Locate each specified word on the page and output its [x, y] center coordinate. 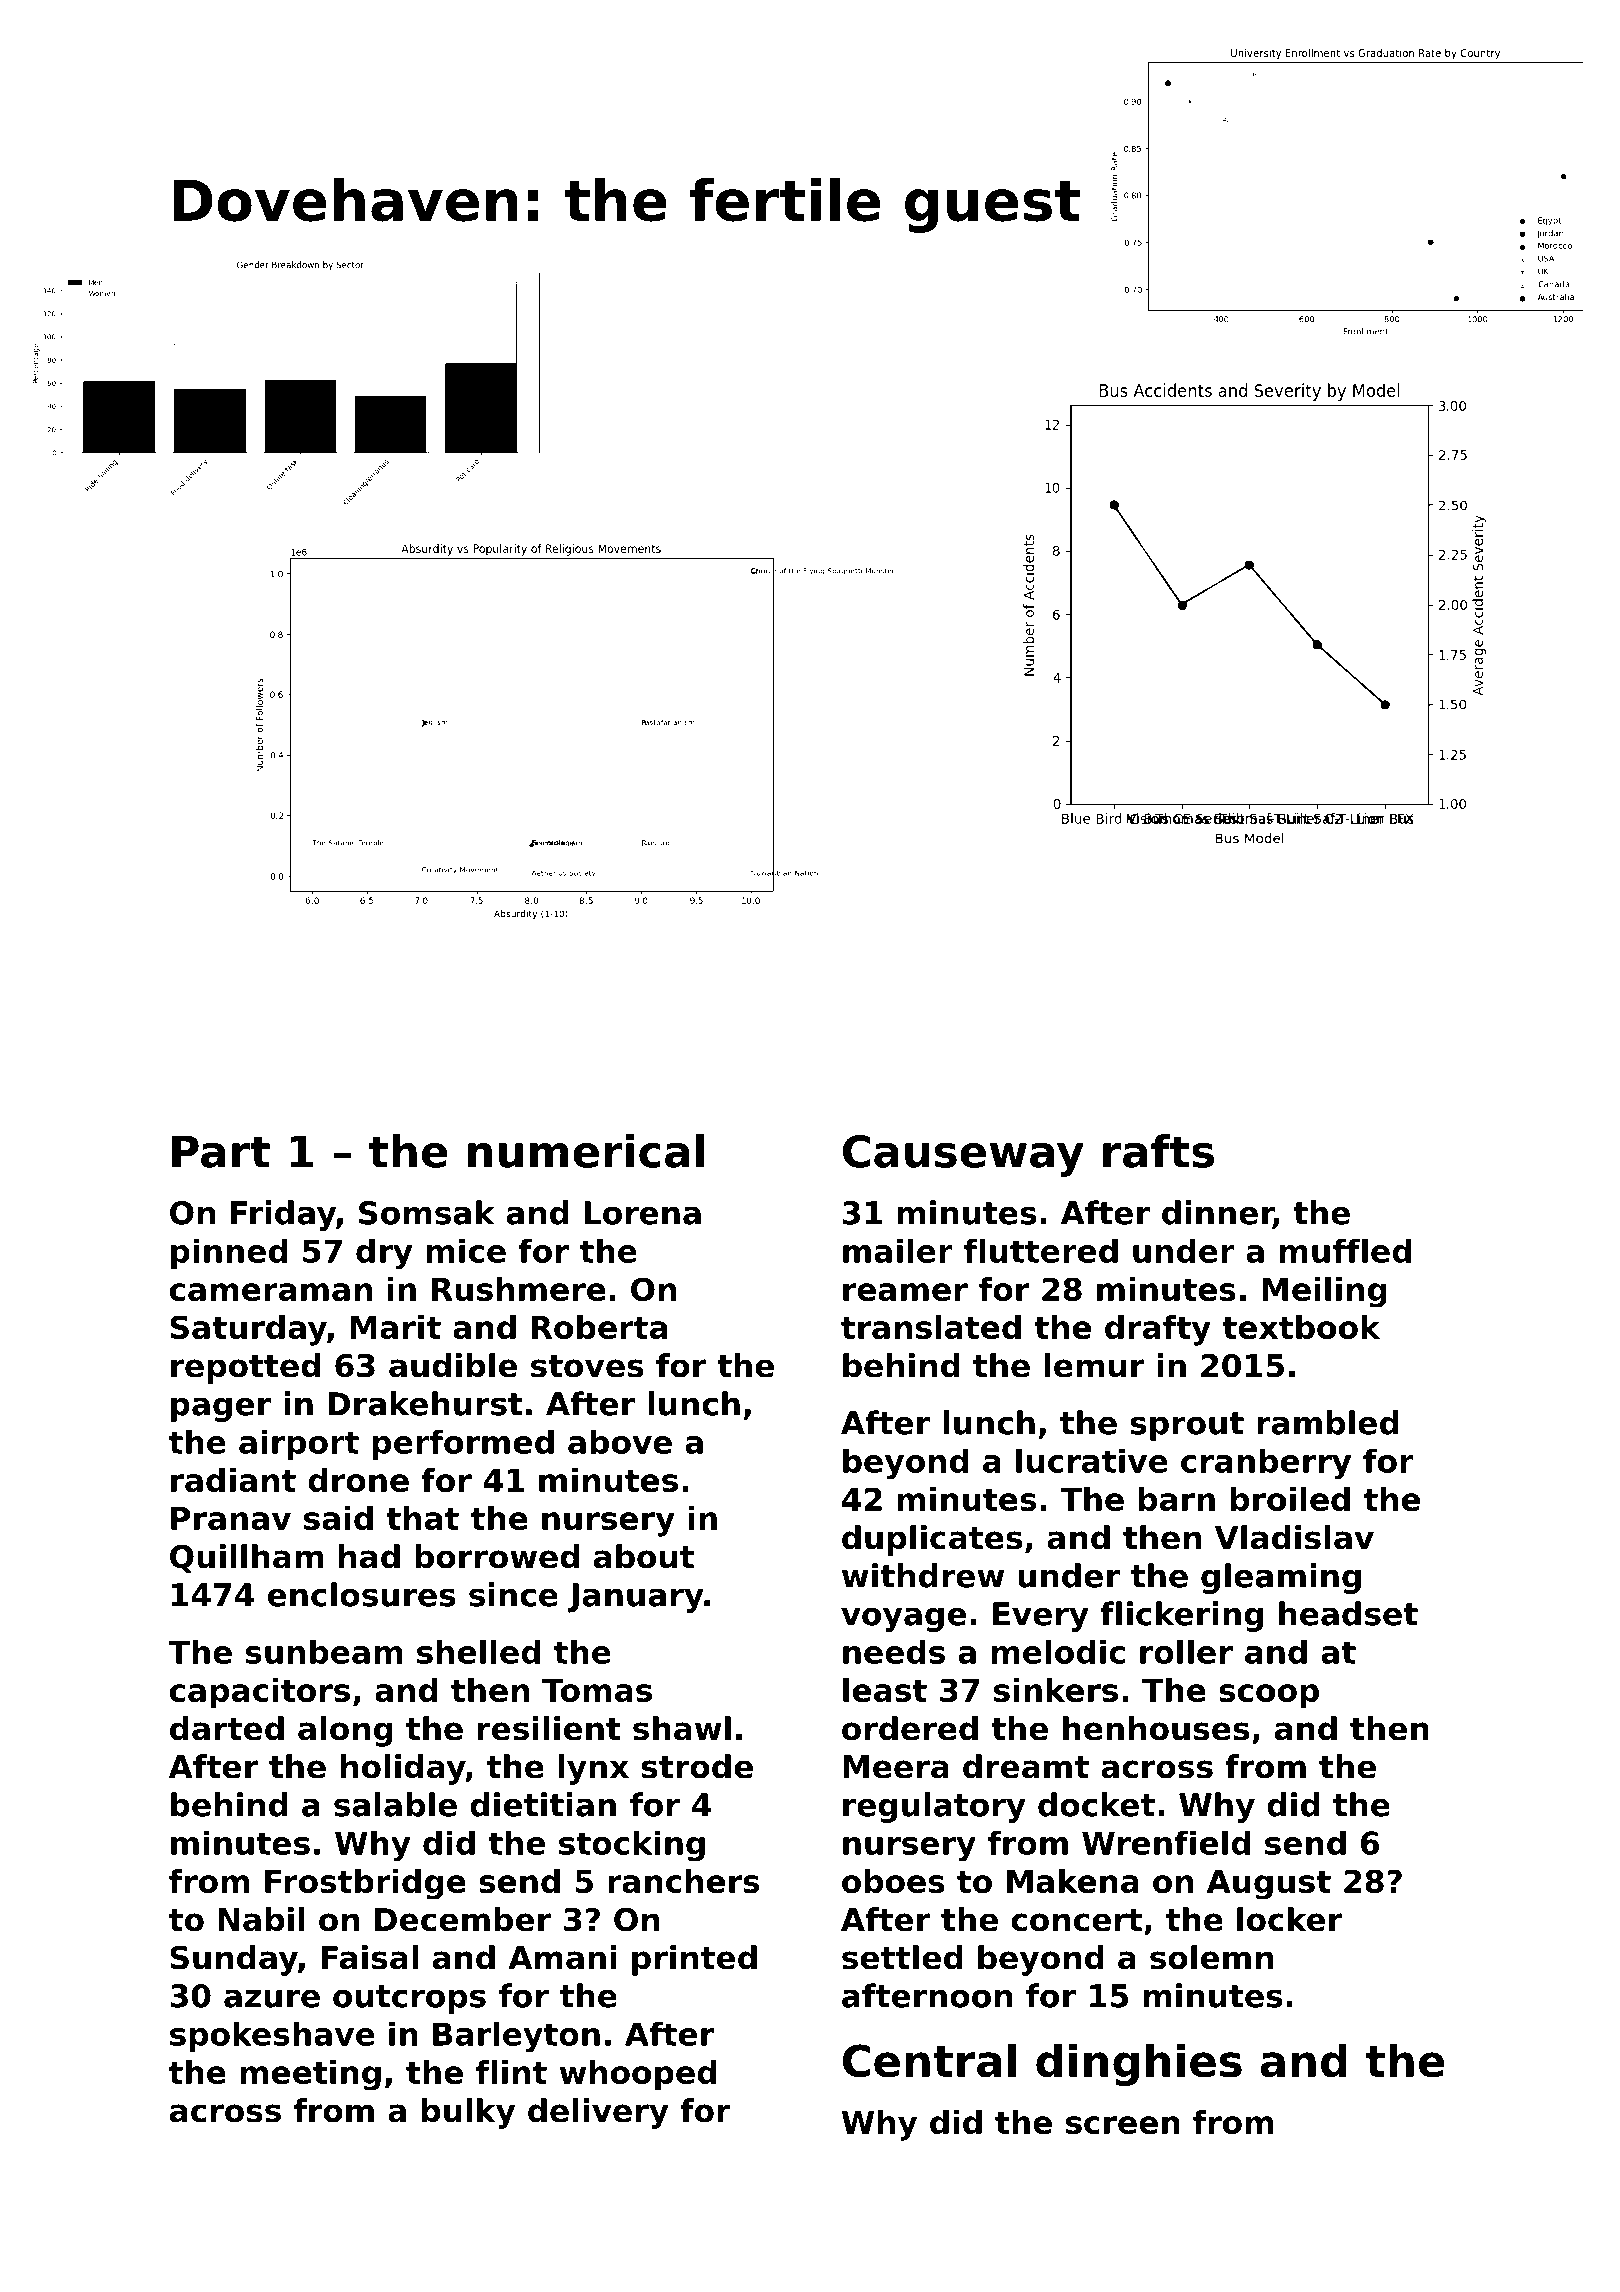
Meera [896, 1767]
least [885, 1690]
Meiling [1324, 1292]
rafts [1158, 1151]
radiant [233, 1480]
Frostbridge [365, 1884]
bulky [468, 2113]
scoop [1269, 1696]
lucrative [1092, 1460]
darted [227, 1728]
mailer [898, 1250]
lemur [1094, 1365]
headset [1348, 1613]
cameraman [271, 1292]
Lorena [642, 1213]
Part [221, 1151]
